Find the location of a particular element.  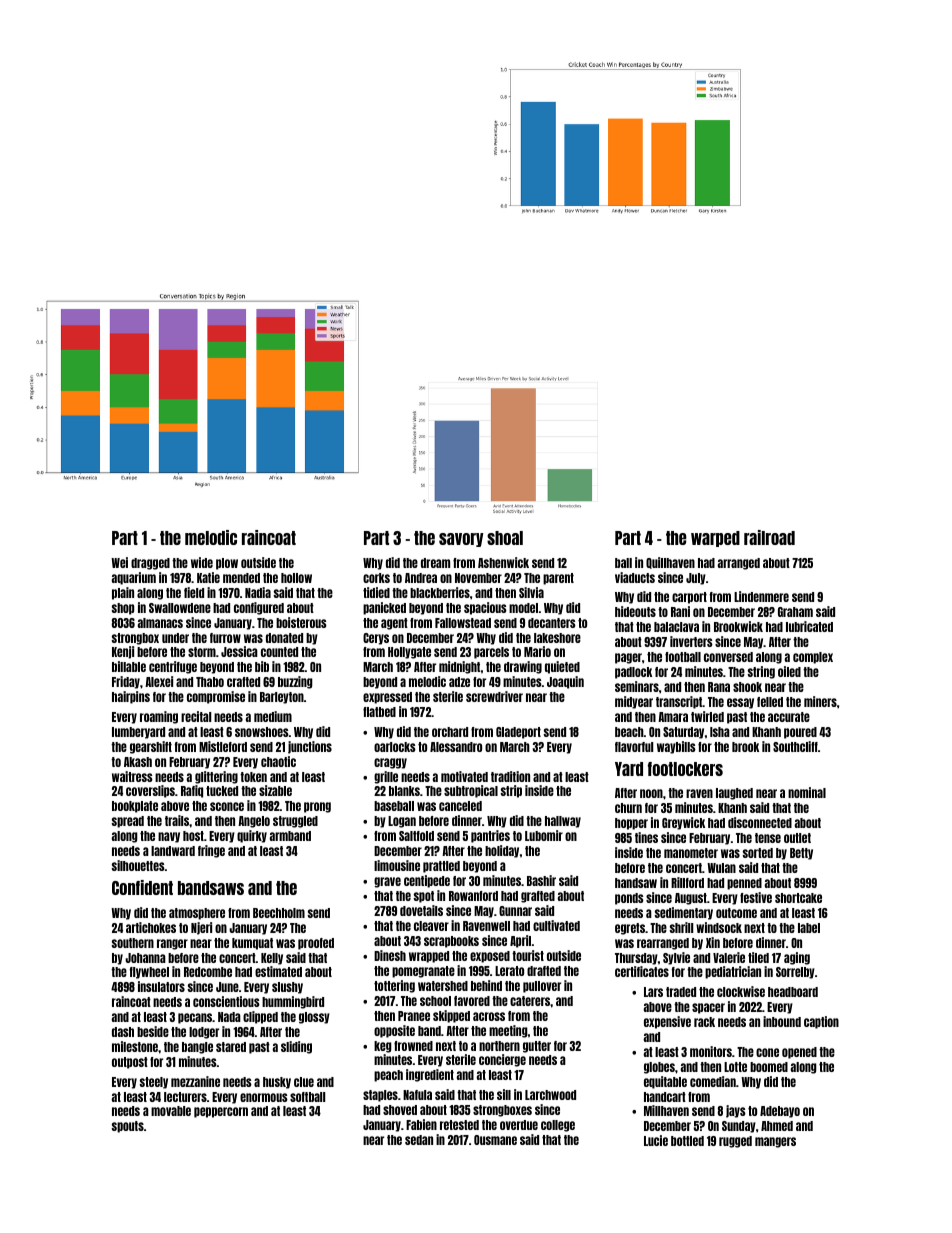

savory is located at coordinates (461, 540).
